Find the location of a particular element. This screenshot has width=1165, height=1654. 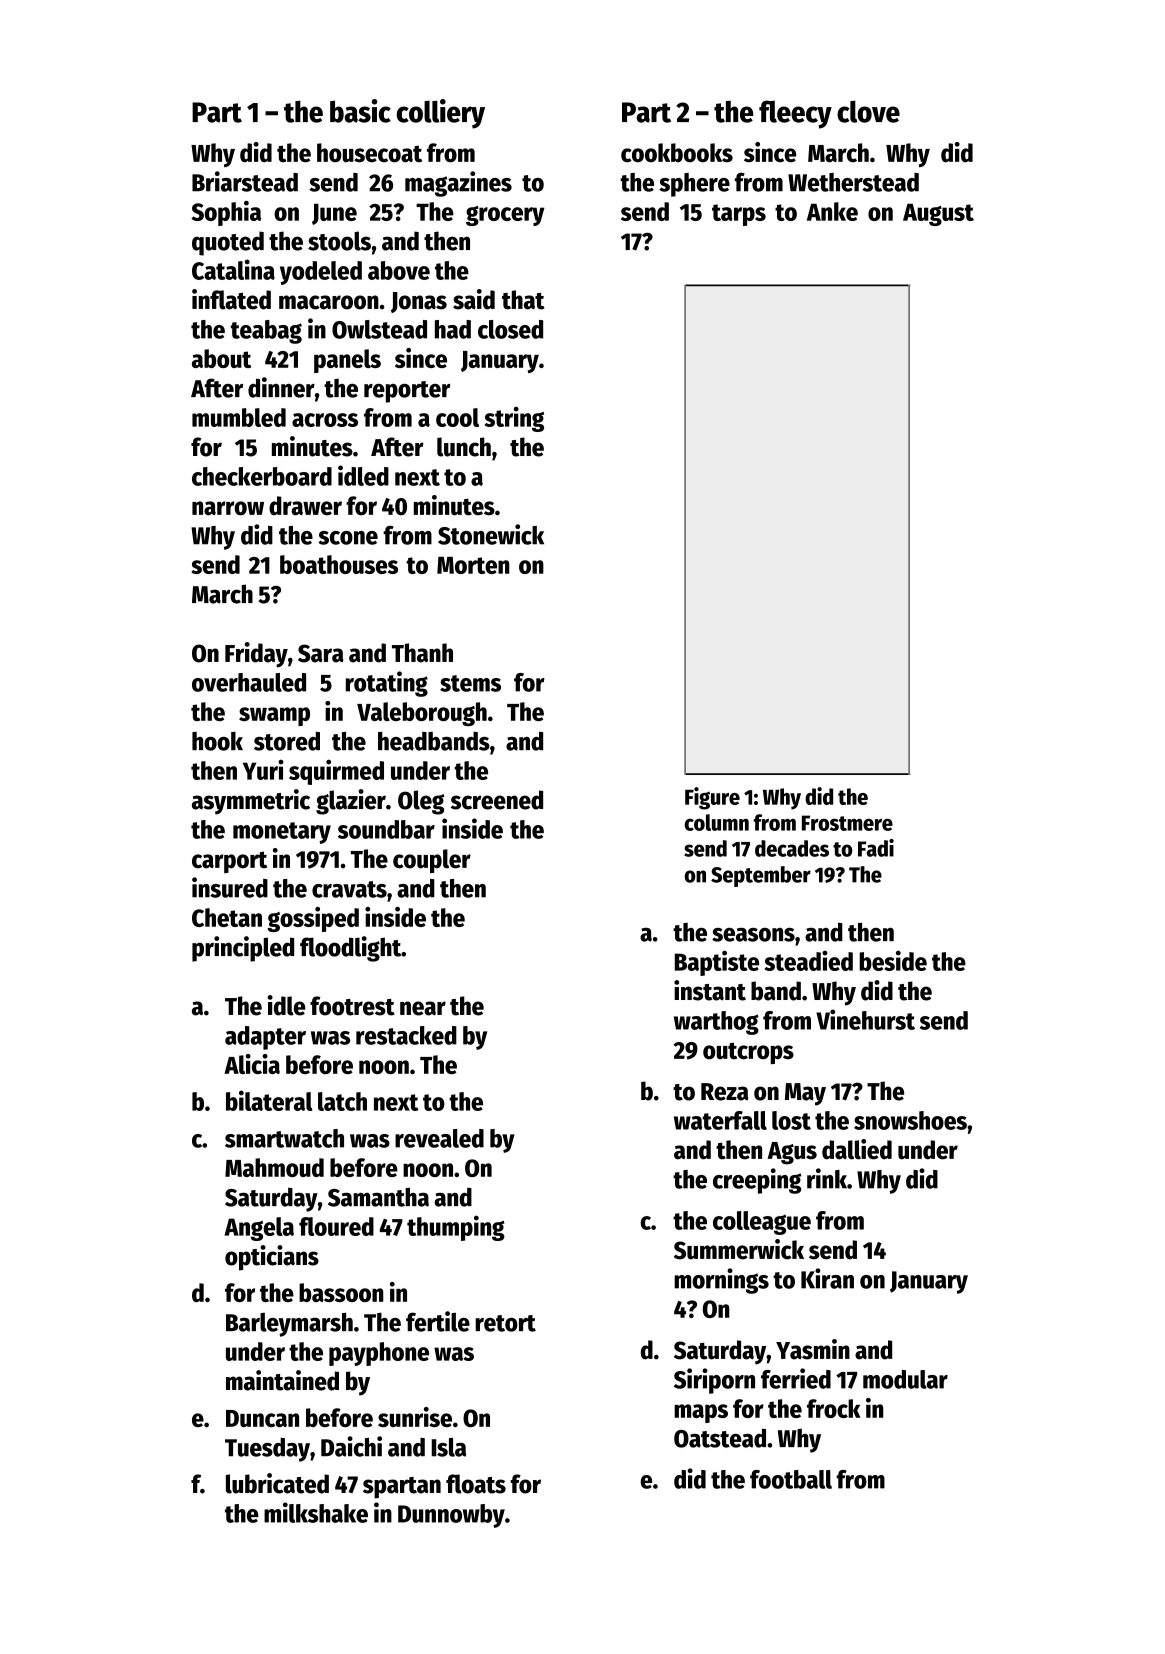

Duncan is located at coordinates (262, 1418).
